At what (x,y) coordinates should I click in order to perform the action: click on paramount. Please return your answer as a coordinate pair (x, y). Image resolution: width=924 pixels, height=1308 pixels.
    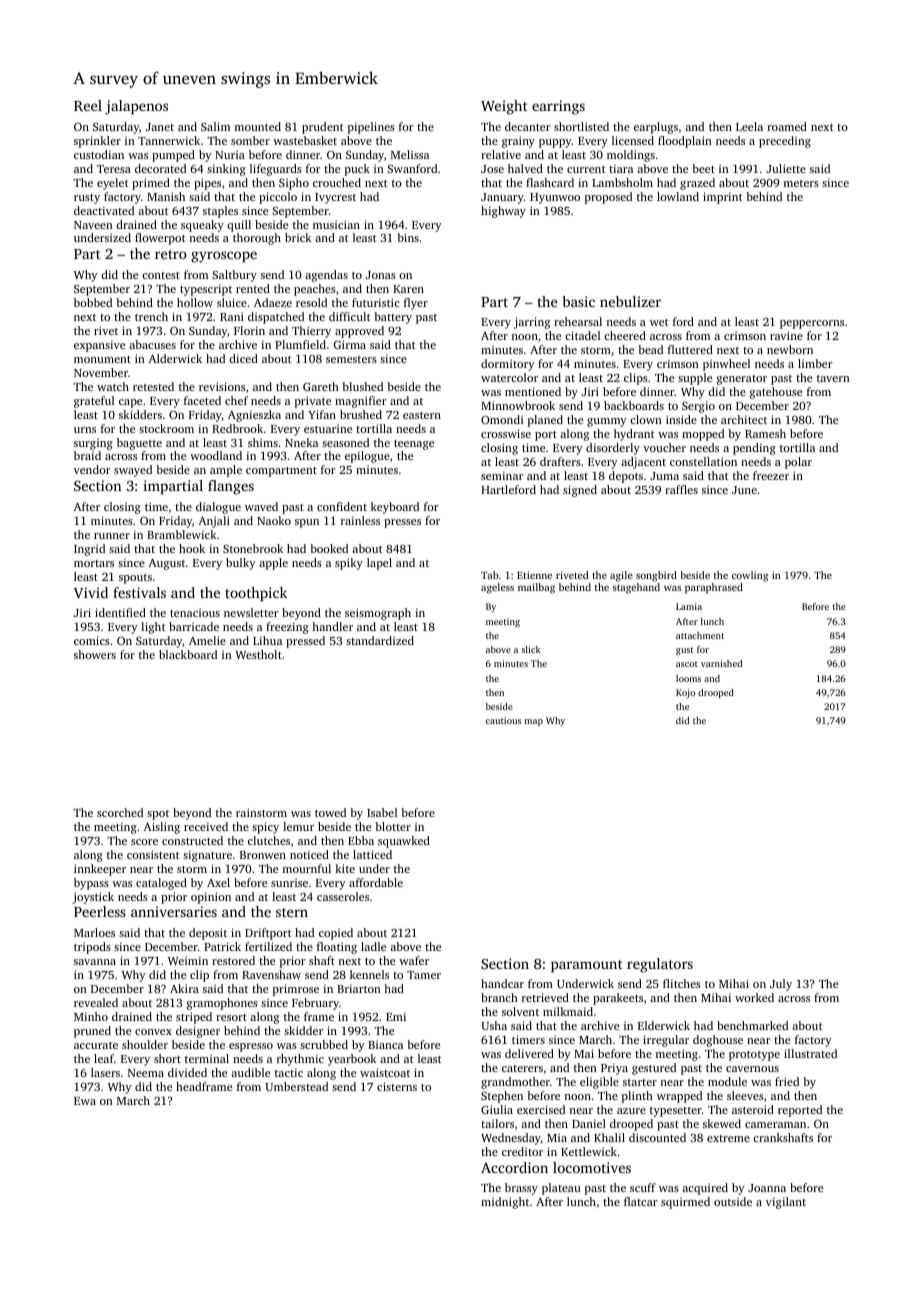
    Looking at the image, I should click on (587, 966).
